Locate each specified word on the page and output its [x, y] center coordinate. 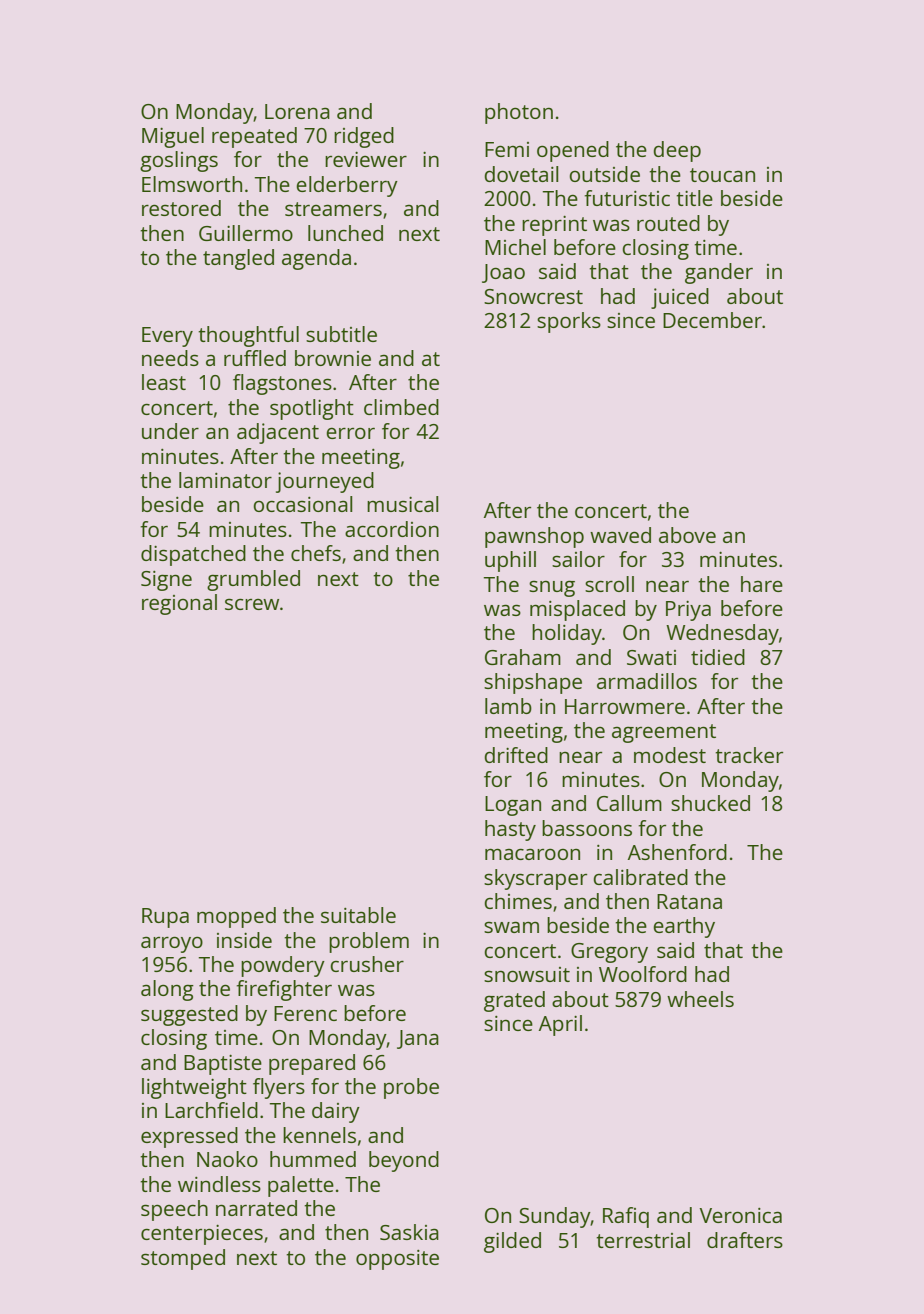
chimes [518, 901]
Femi [507, 149]
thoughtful [248, 336]
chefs [316, 553]
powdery [283, 966]
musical [402, 504]
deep [677, 151]
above [687, 535]
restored [181, 208]
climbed [401, 407]
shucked [710, 803]
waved [620, 535]
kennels [319, 1135]
